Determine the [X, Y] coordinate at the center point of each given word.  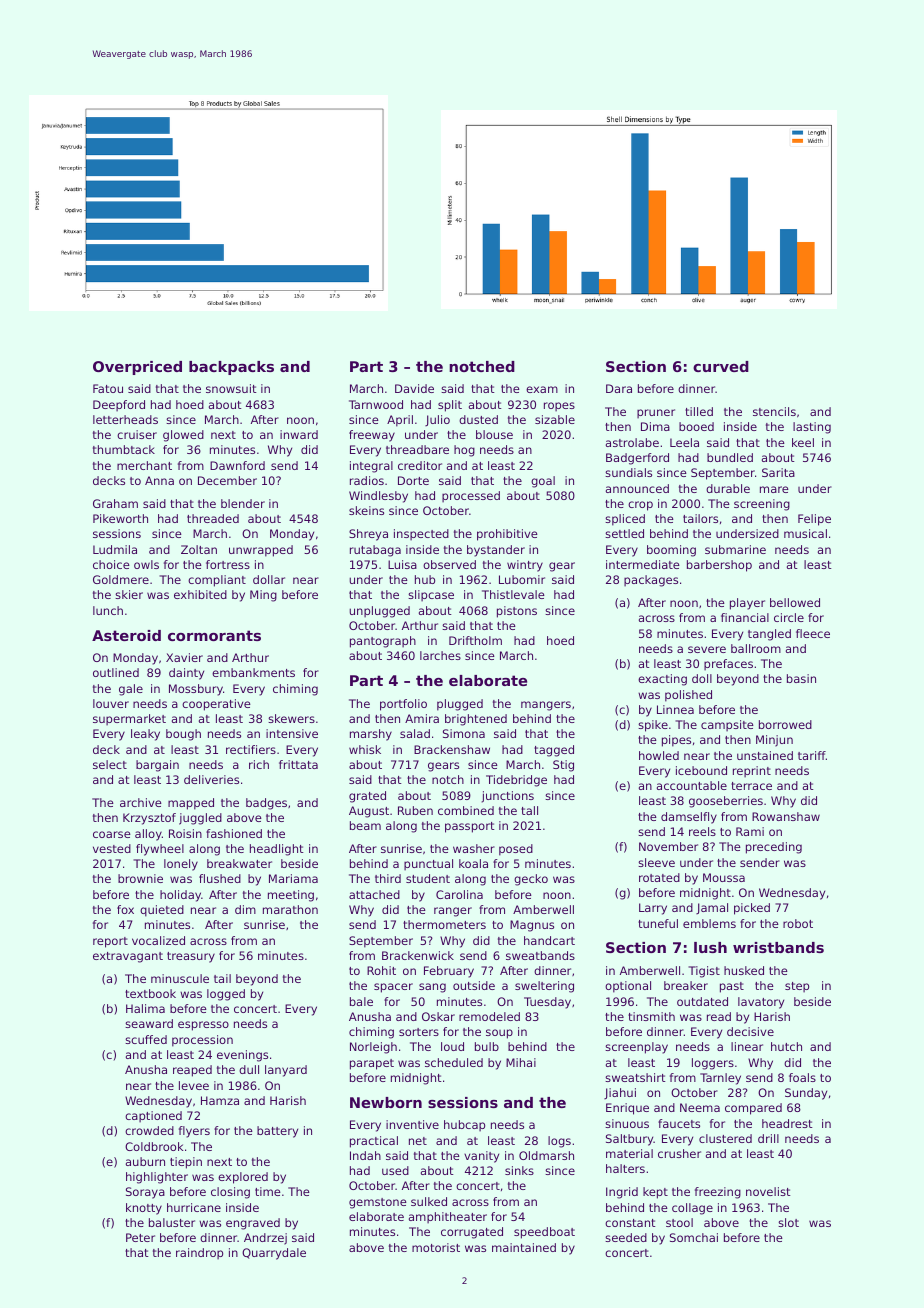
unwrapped [261, 551]
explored [243, 1178]
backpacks [231, 368]
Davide [414, 388]
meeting [291, 896]
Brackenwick [418, 955]
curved [721, 366]
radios [367, 480]
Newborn [386, 1102]
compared [753, 1109]
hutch [786, 1046]
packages [651, 581]
